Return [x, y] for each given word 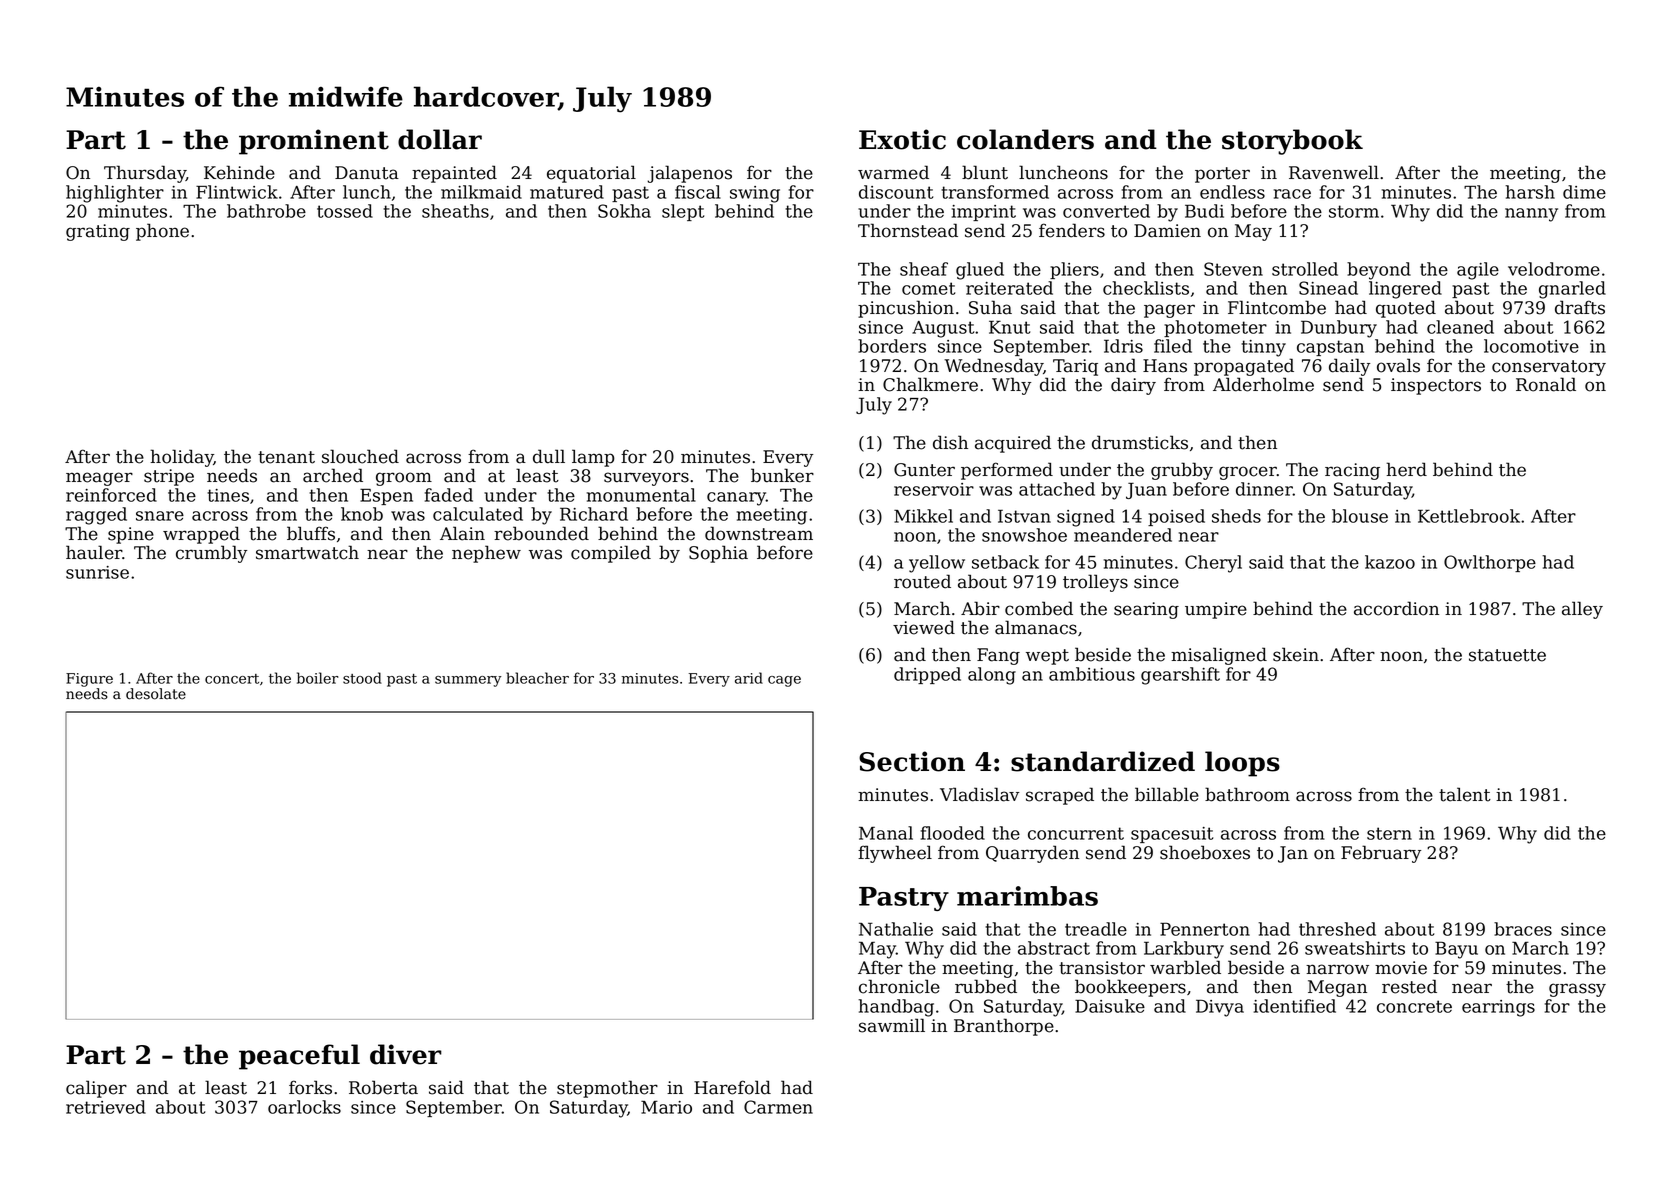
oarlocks [304, 1107]
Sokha [624, 211]
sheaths [455, 211]
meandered [1123, 535]
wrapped [201, 535]
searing [1146, 610]
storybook [1292, 142]
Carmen [778, 1107]
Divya [1220, 1008]
